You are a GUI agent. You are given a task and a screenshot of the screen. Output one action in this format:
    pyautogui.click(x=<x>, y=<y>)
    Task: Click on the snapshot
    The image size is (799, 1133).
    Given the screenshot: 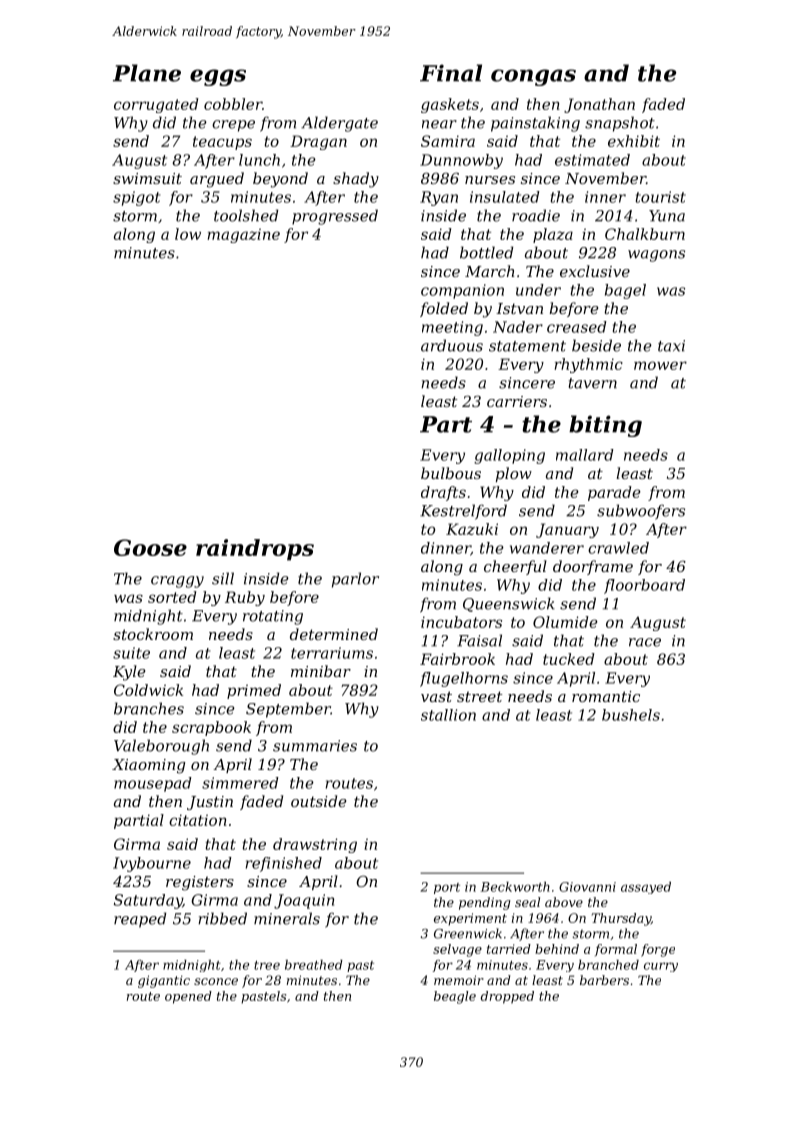 What is the action you would take?
    pyautogui.click(x=620, y=124)
